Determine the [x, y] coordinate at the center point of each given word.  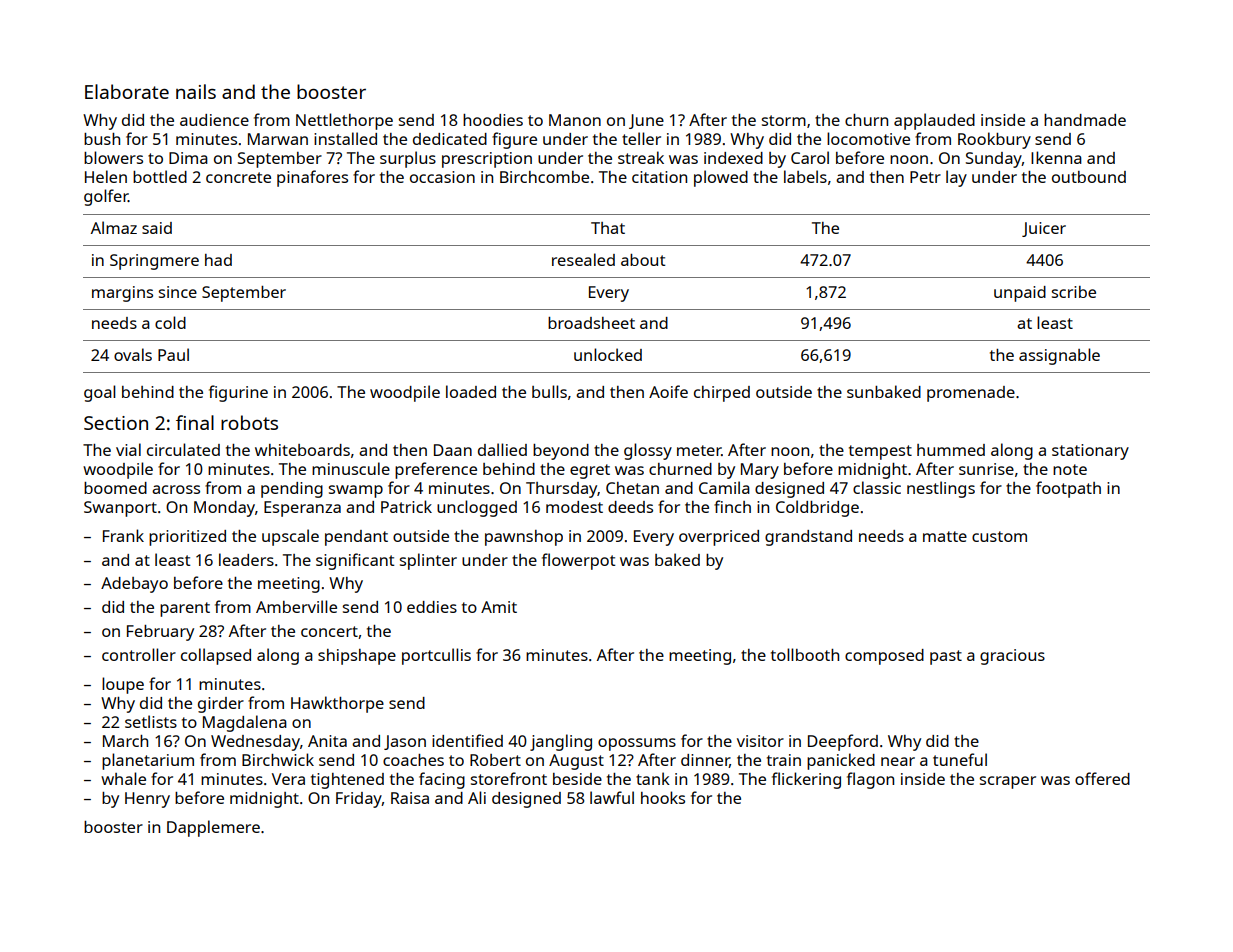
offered [1102, 778]
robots [249, 422]
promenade [971, 394]
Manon [575, 120]
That [608, 228]
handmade [1085, 120]
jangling [561, 742]
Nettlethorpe [344, 121]
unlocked [608, 354]
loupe [123, 685]
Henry [147, 800]
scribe [1074, 292]
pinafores [312, 178]
